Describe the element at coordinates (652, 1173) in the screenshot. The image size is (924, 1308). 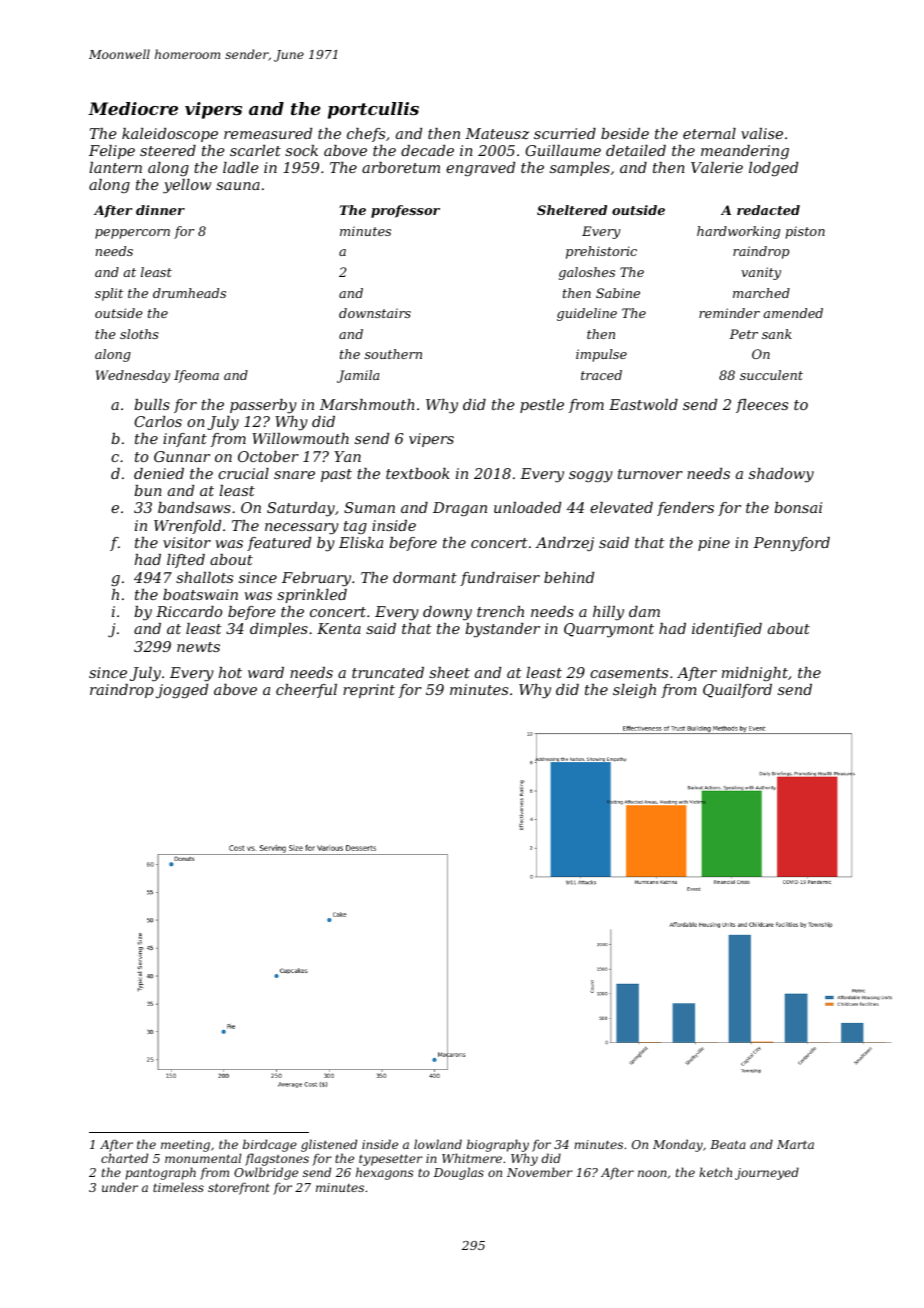
I see `noon` at that location.
